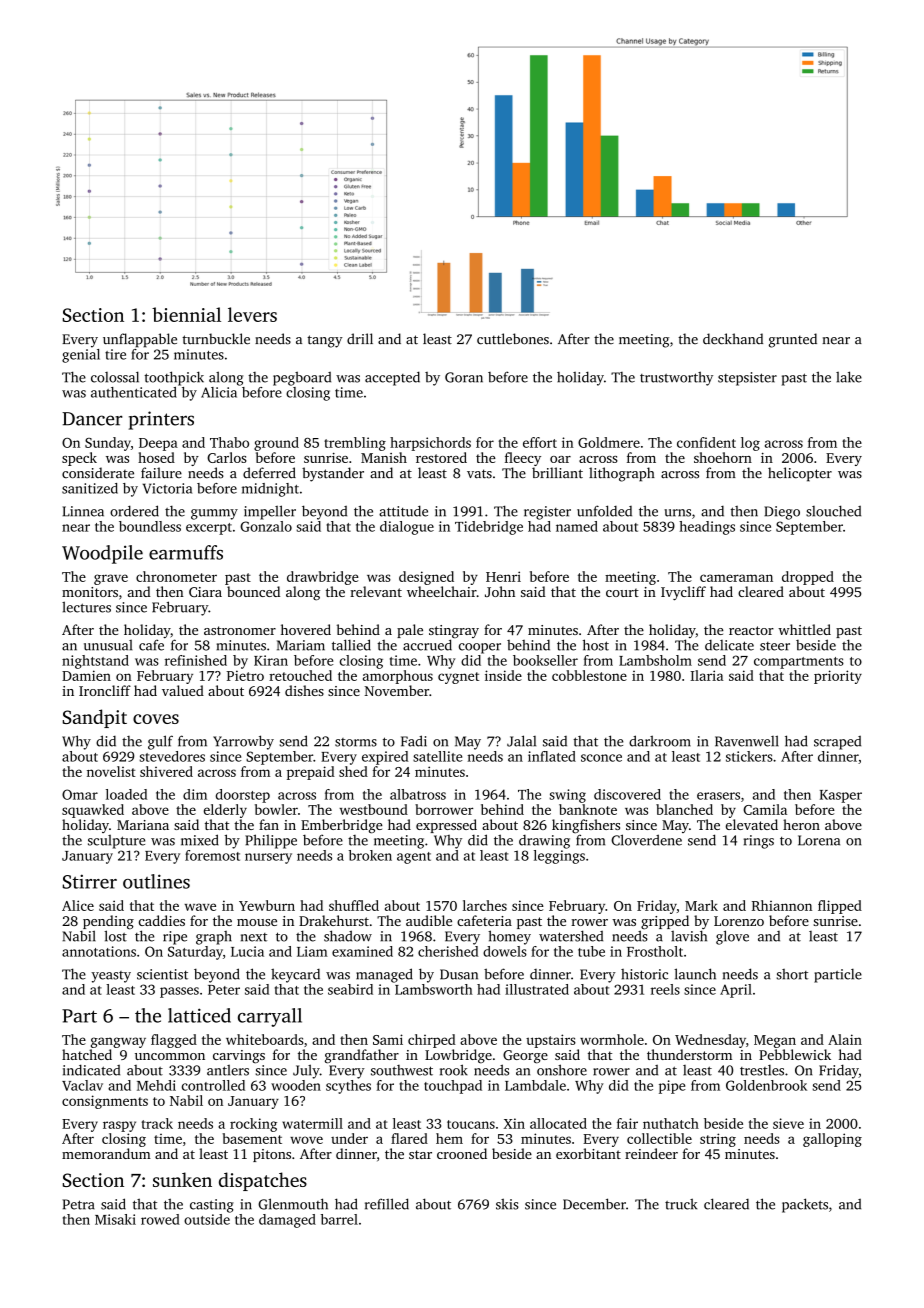 The image size is (924, 1308). I want to click on vats, so click(479, 474).
